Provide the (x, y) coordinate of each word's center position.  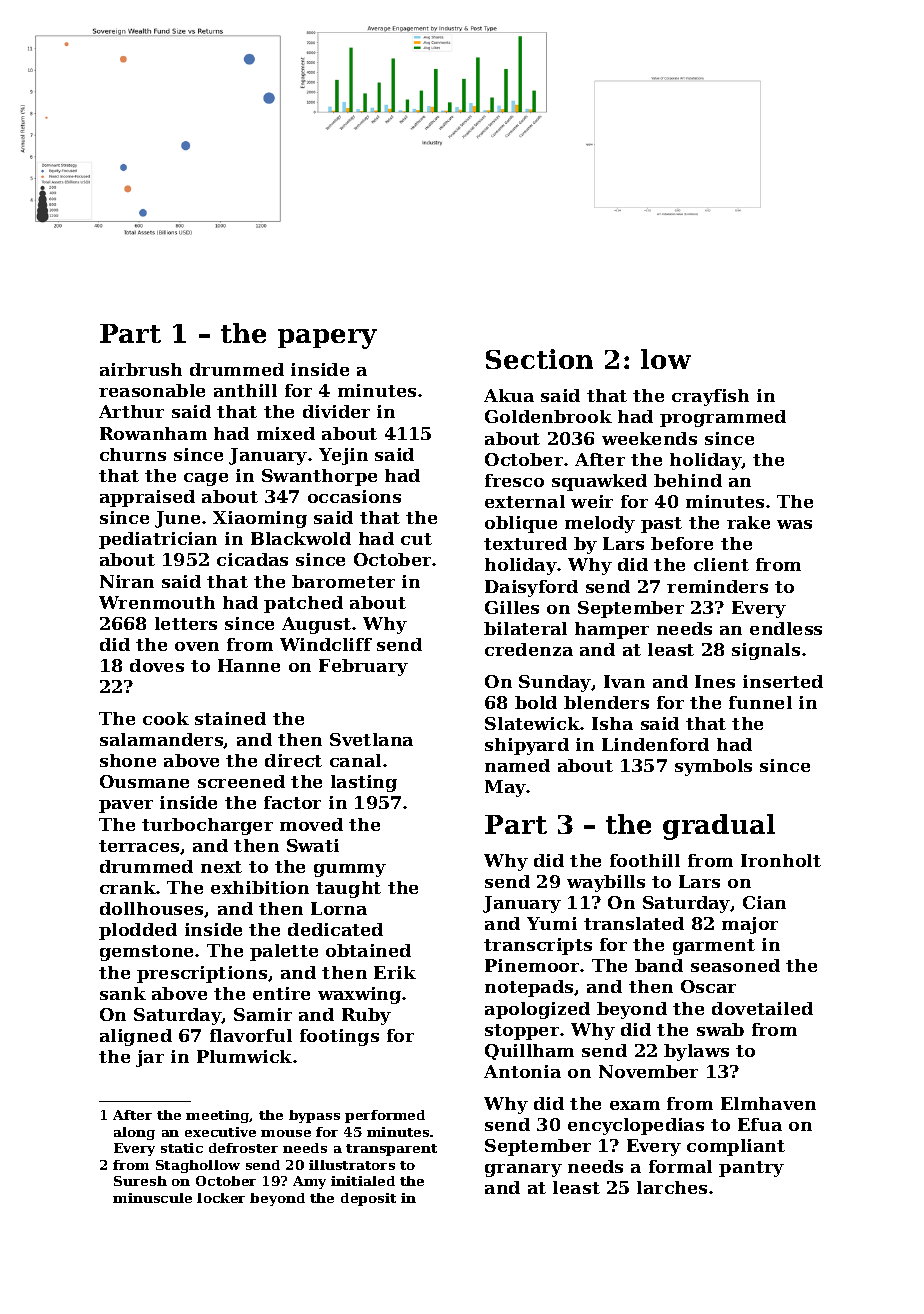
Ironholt (781, 860)
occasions (354, 496)
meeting (218, 1116)
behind (688, 480)
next (221, 867)
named (517, 765)
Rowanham (153, 433)
